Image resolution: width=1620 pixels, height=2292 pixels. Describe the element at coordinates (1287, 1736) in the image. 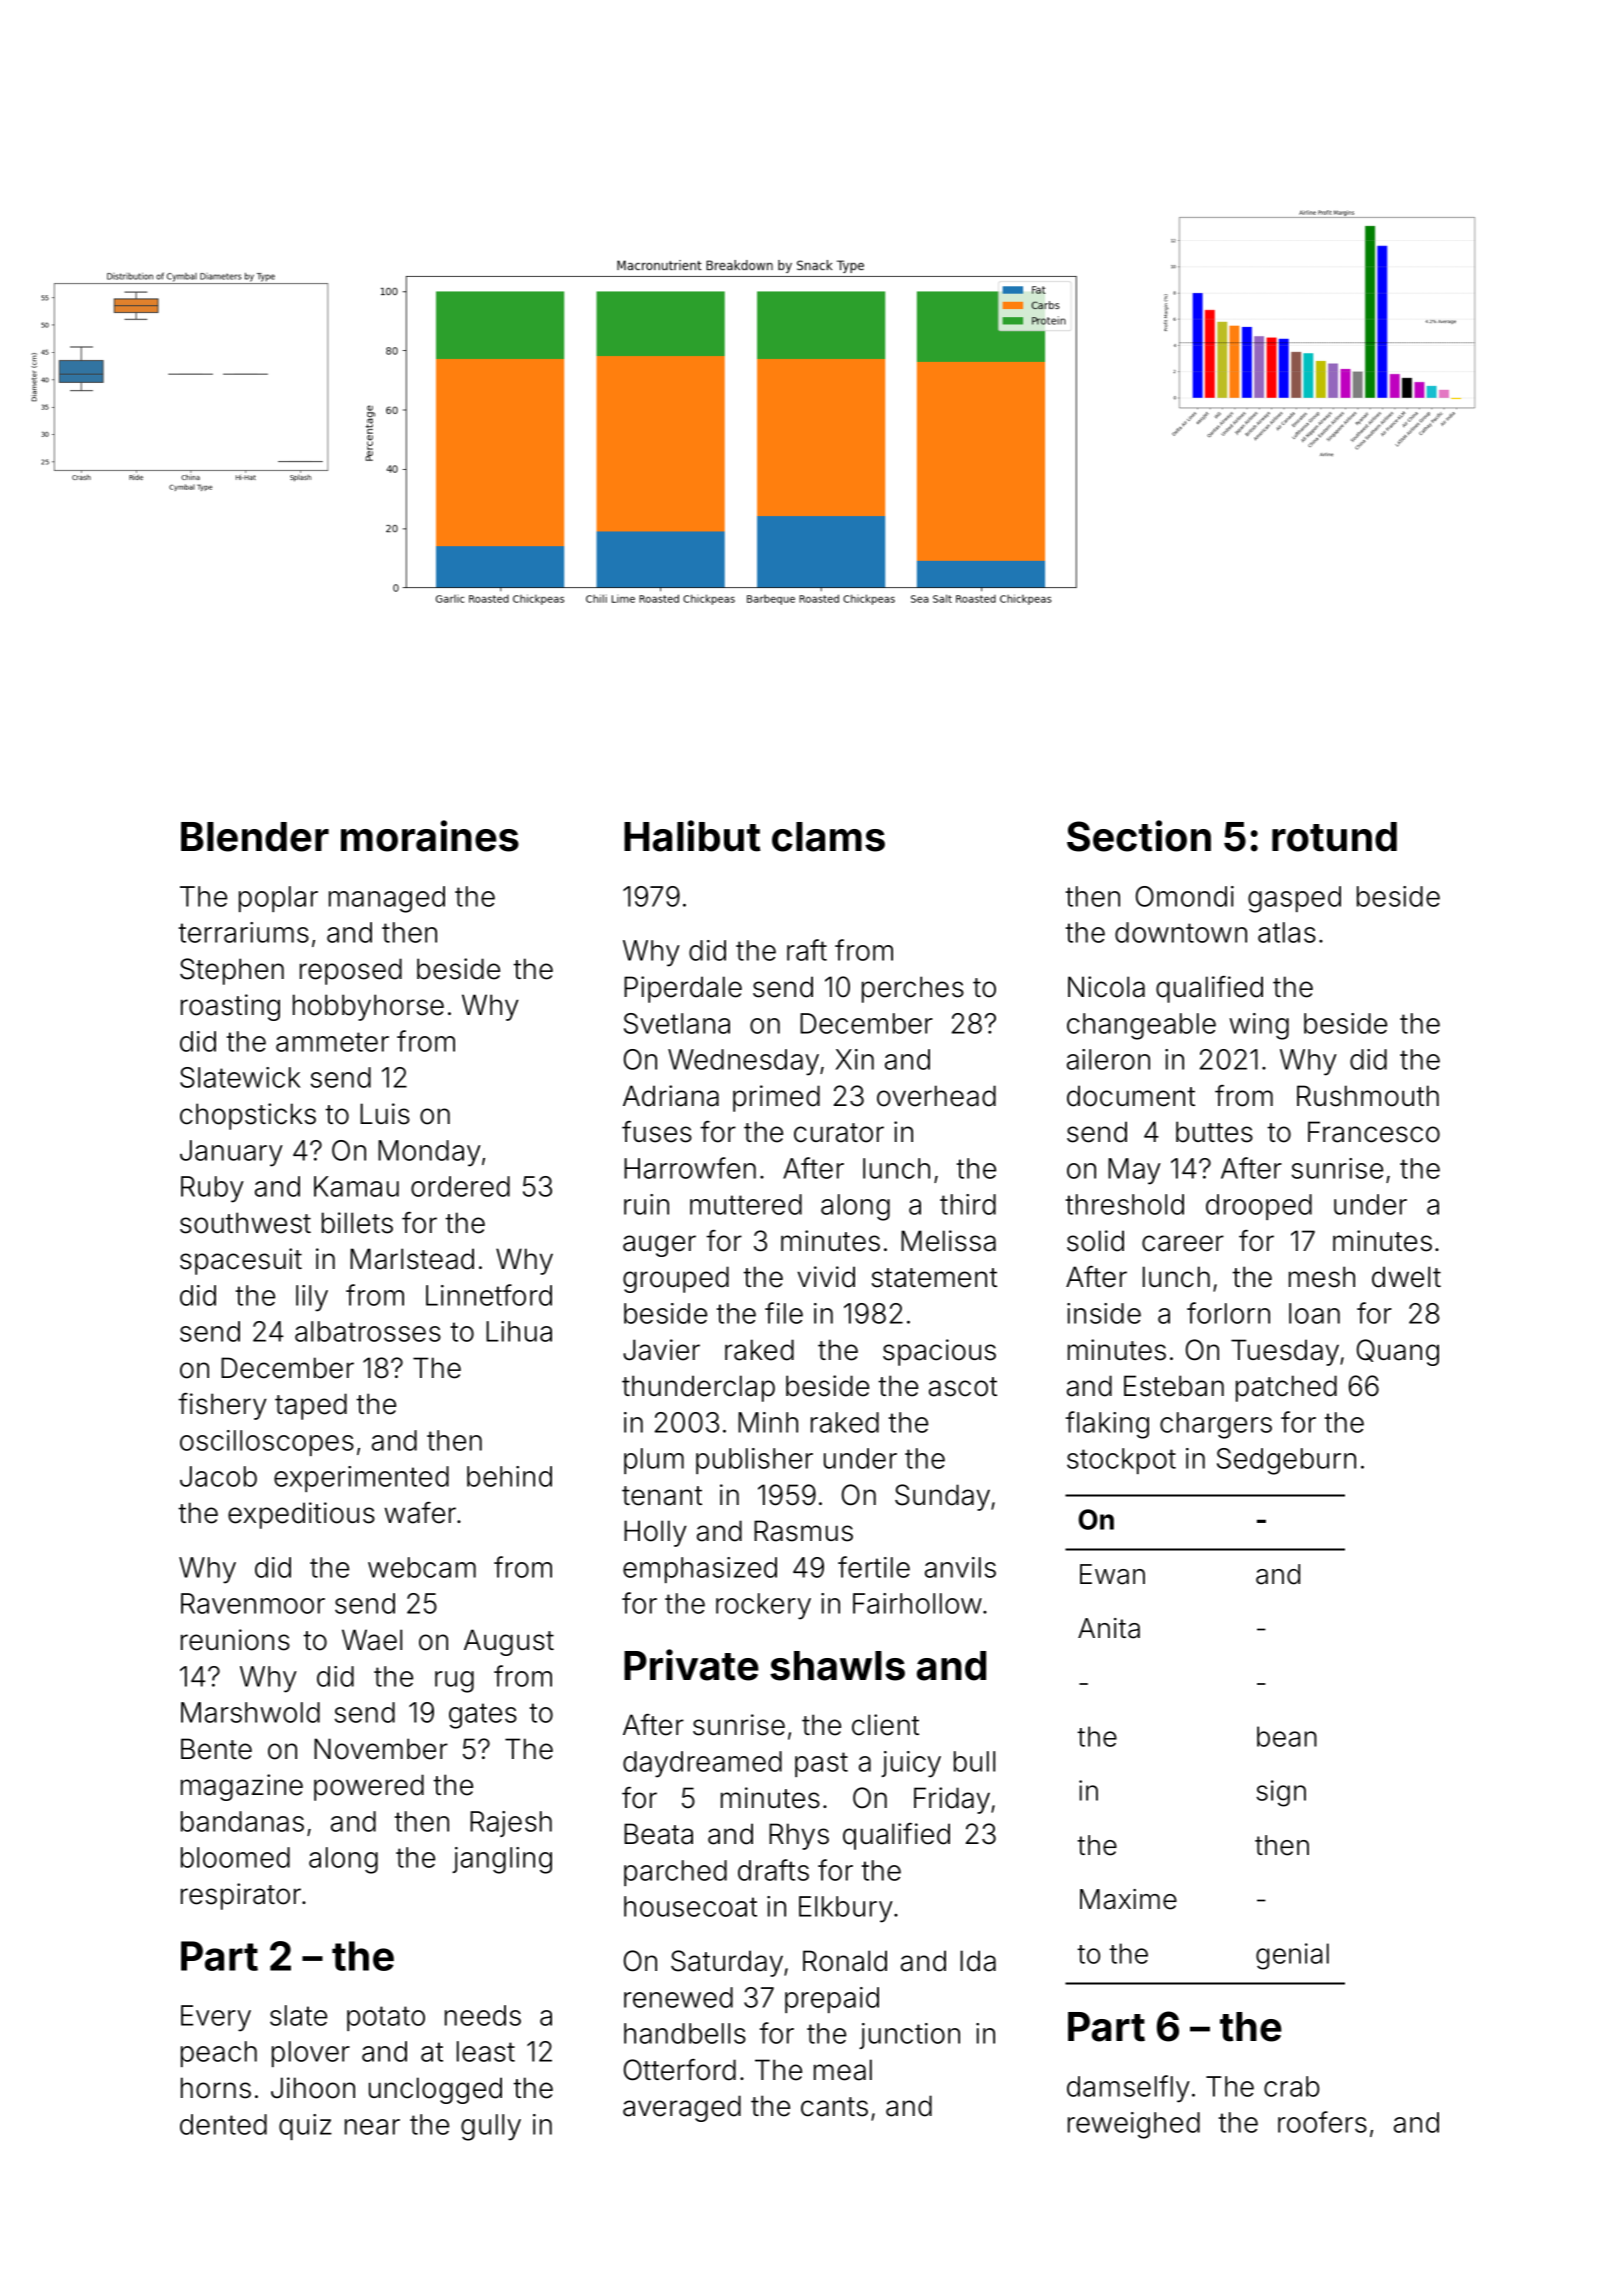

I see `bean` at that location.
